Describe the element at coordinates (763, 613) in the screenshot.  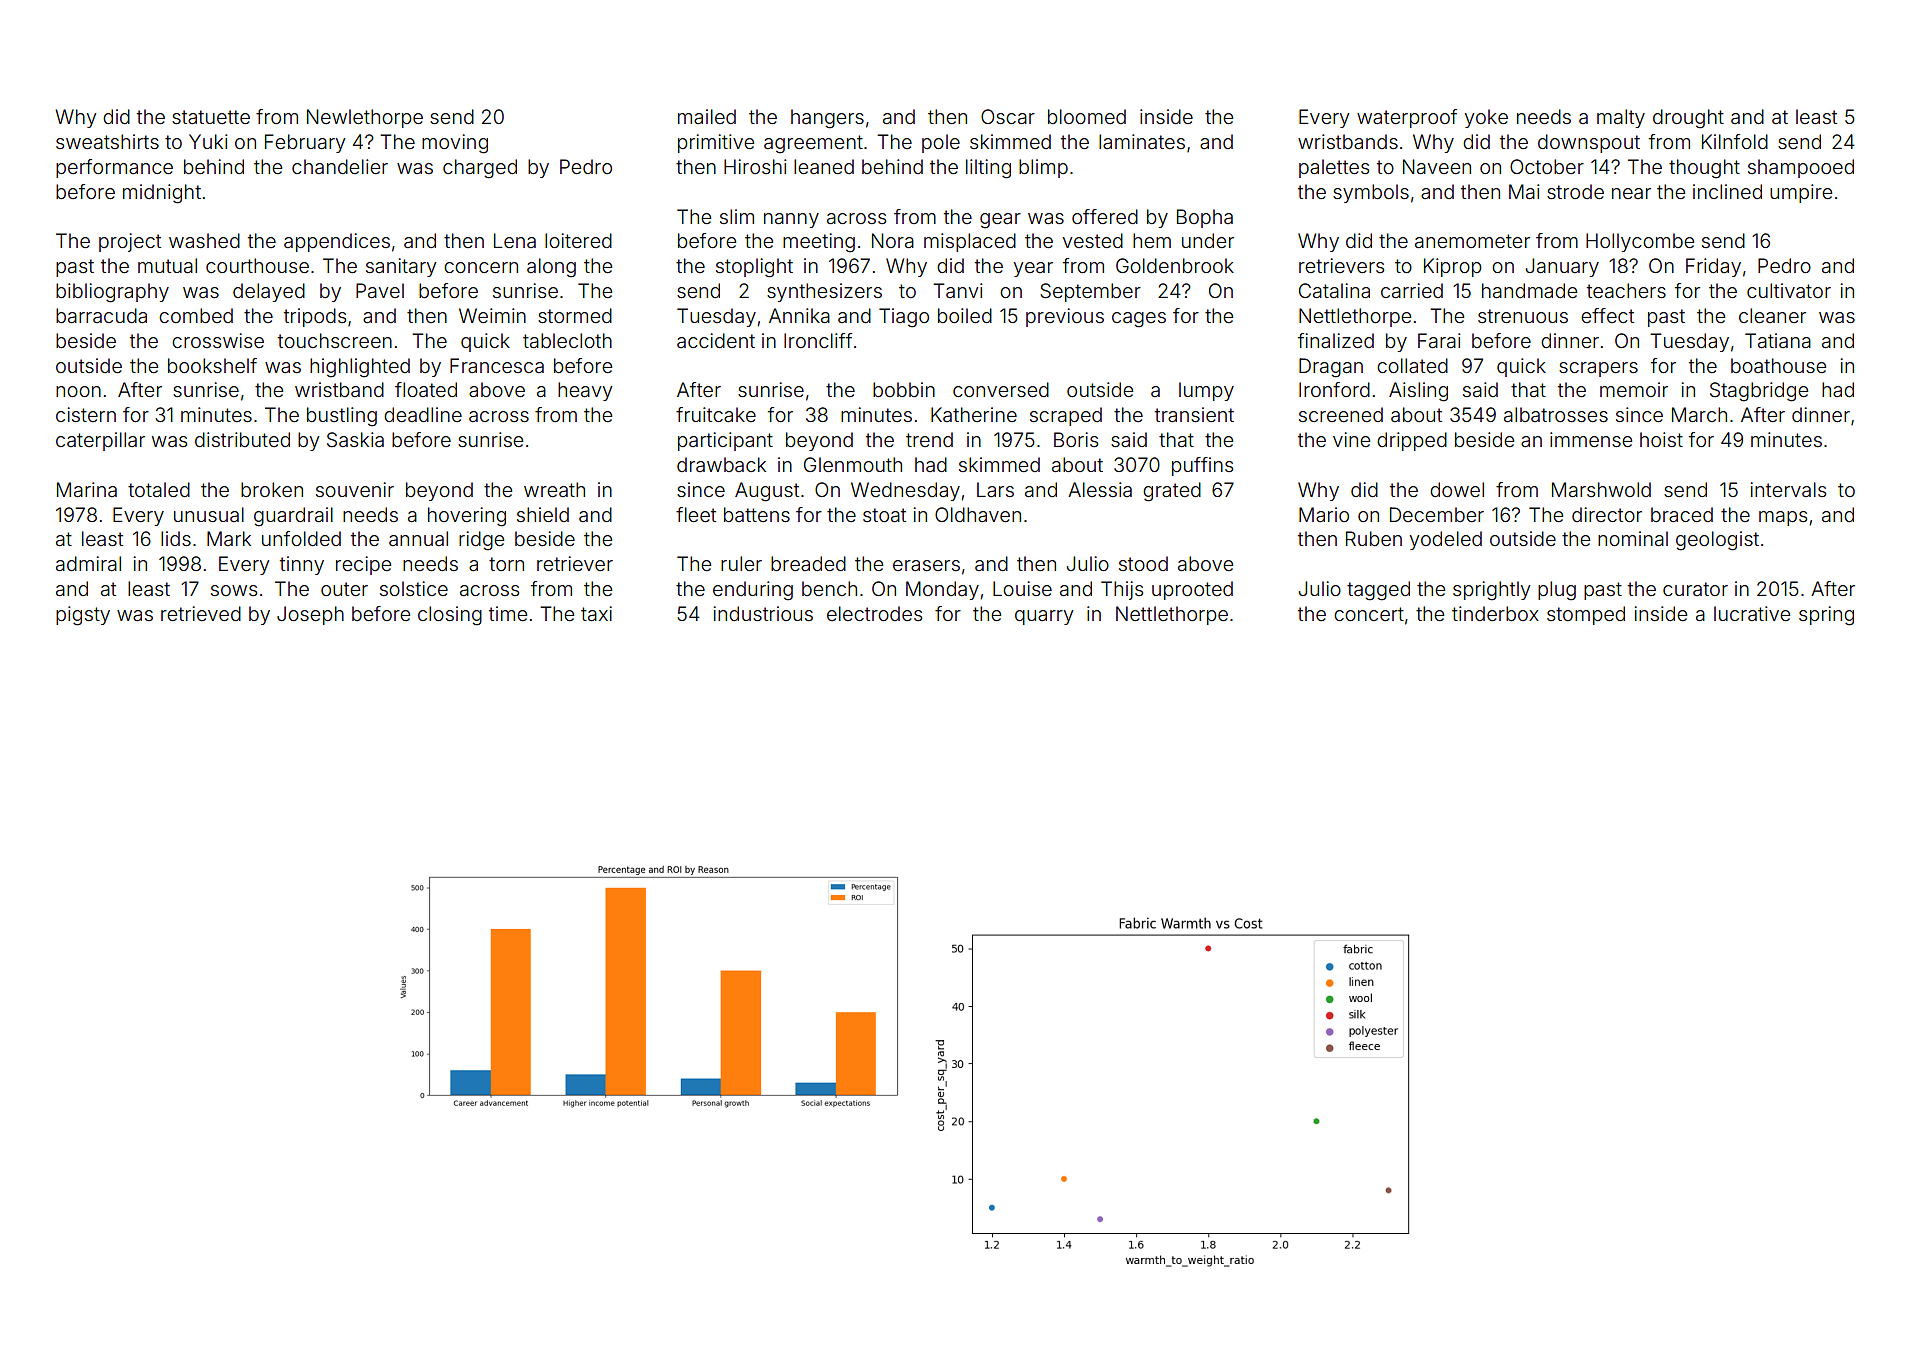
I see `industrious` at that location.
